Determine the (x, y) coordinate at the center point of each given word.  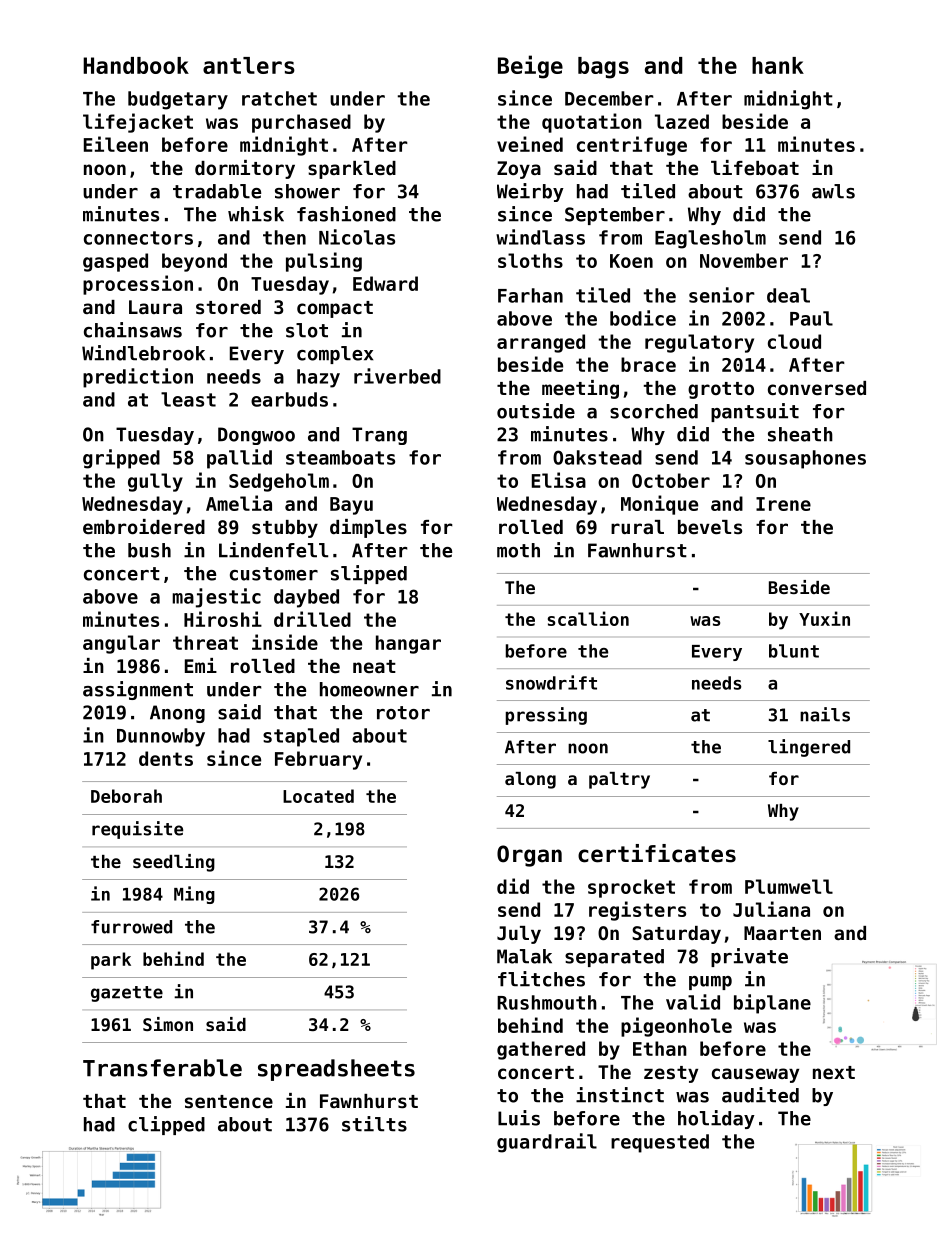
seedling (174, 863)
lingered (809, 748)
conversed (817, 388)
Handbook (136, 65)
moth (518, 550)
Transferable (162, 1068)
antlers (249, 65)
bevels (710, 527)
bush (149, 550)
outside (536, 411)
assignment (138, 690)
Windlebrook (143, 353)
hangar (408, 644)
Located (318, 796)
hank (778, 65)
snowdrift (551, 682)
